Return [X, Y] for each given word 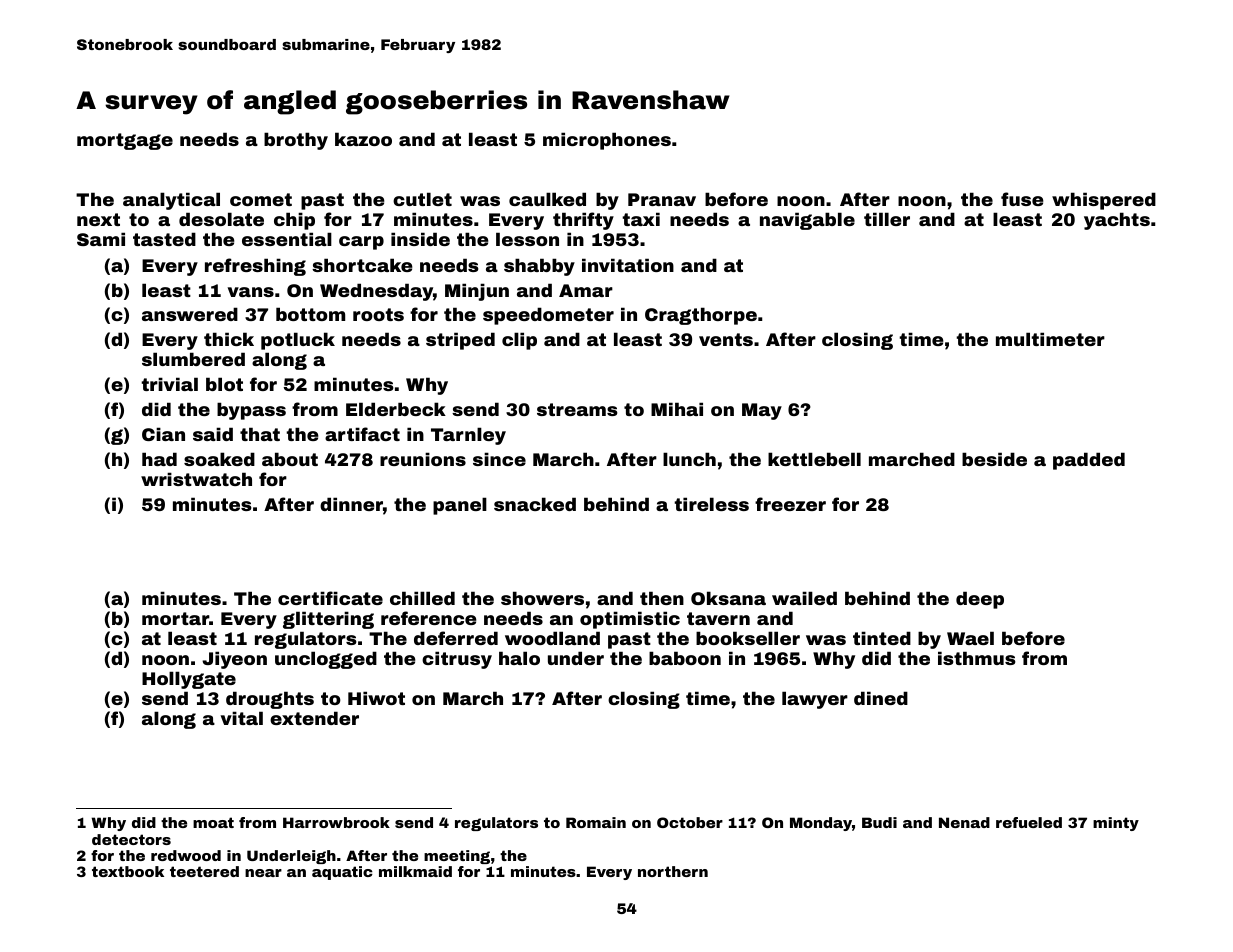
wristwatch [196, 479]
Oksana [728, 598]
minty [1116, 824]
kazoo [363, 139]
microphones [607, 141]
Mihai [677, 409]
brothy [296, 141]
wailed [804, 598]
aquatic [342, 873]
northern [673, 871]
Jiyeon [234, 660]
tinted [882, 638]
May [762, 411]
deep [980, 600]
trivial [169, 384]
